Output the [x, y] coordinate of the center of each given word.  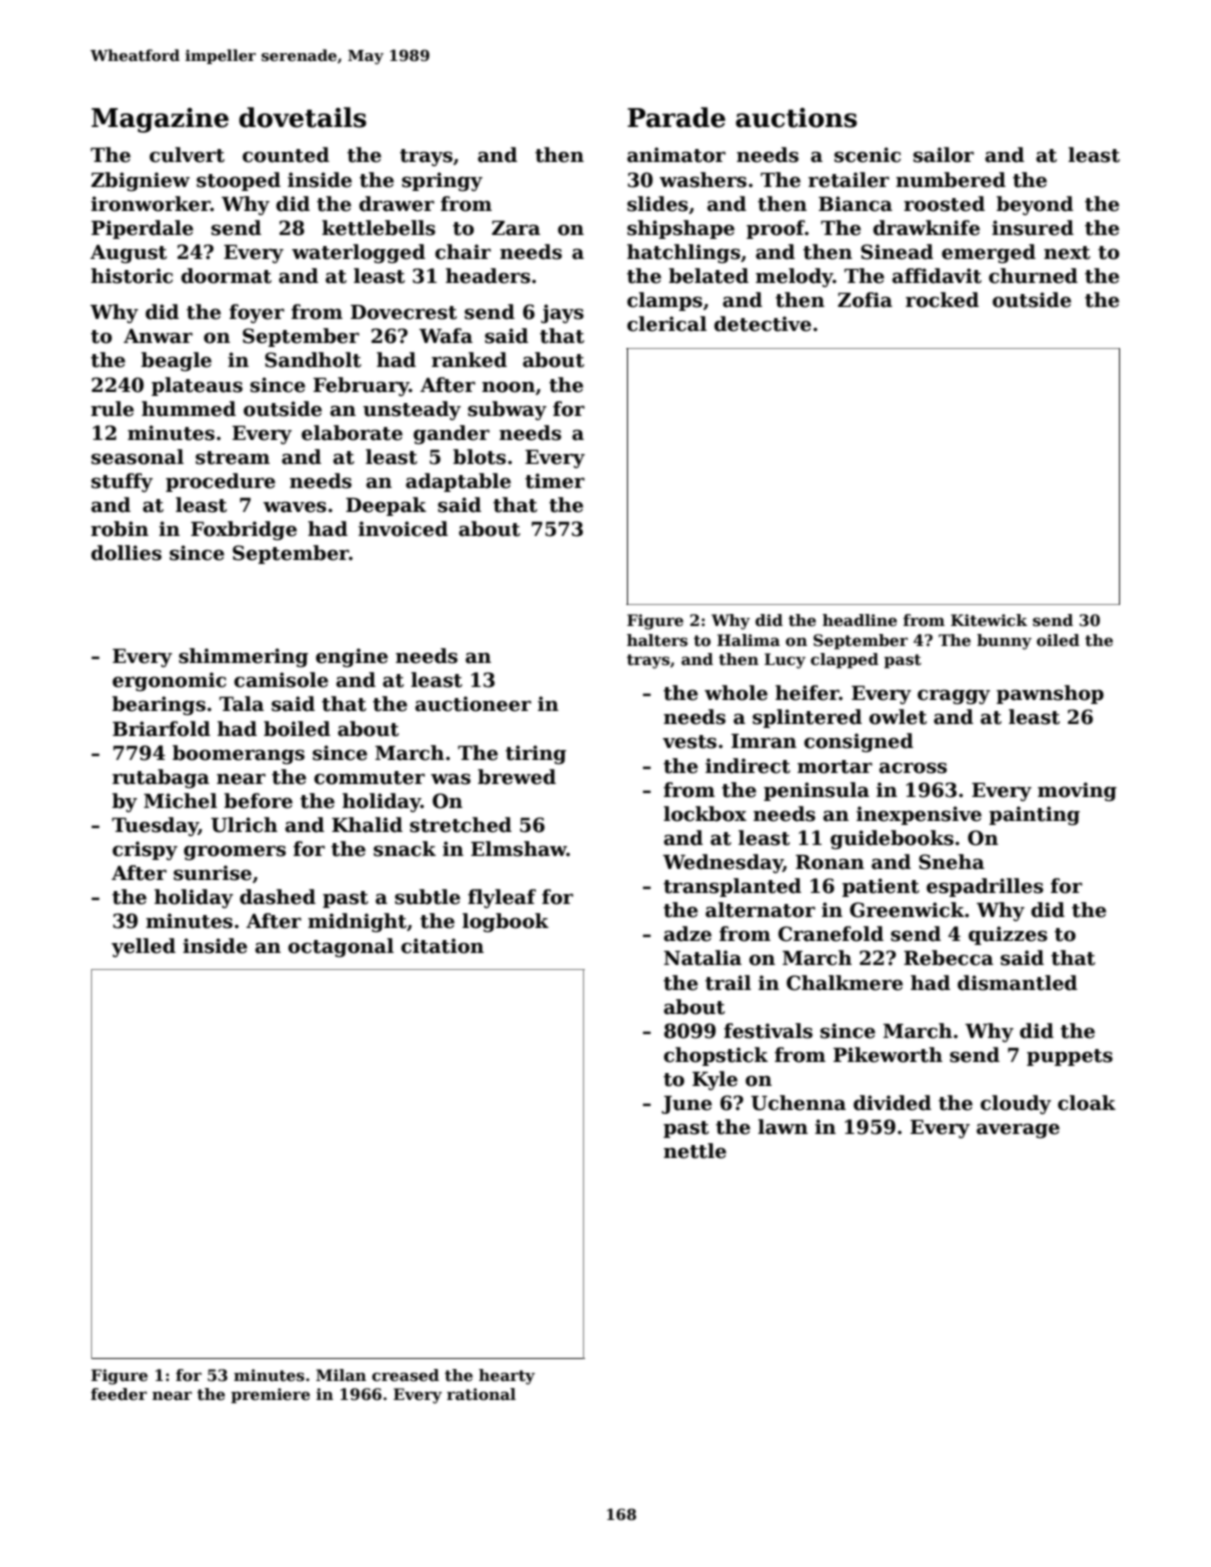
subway [507, 410]
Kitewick [989, 620]
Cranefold [831, 934]
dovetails [302, 117]
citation [442, 946]
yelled [143, 947]
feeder [119, 1394]
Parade [676, 117]
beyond [1034, 205]
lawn [783, 1127]
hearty [507, 1377]
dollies [126, 553]
